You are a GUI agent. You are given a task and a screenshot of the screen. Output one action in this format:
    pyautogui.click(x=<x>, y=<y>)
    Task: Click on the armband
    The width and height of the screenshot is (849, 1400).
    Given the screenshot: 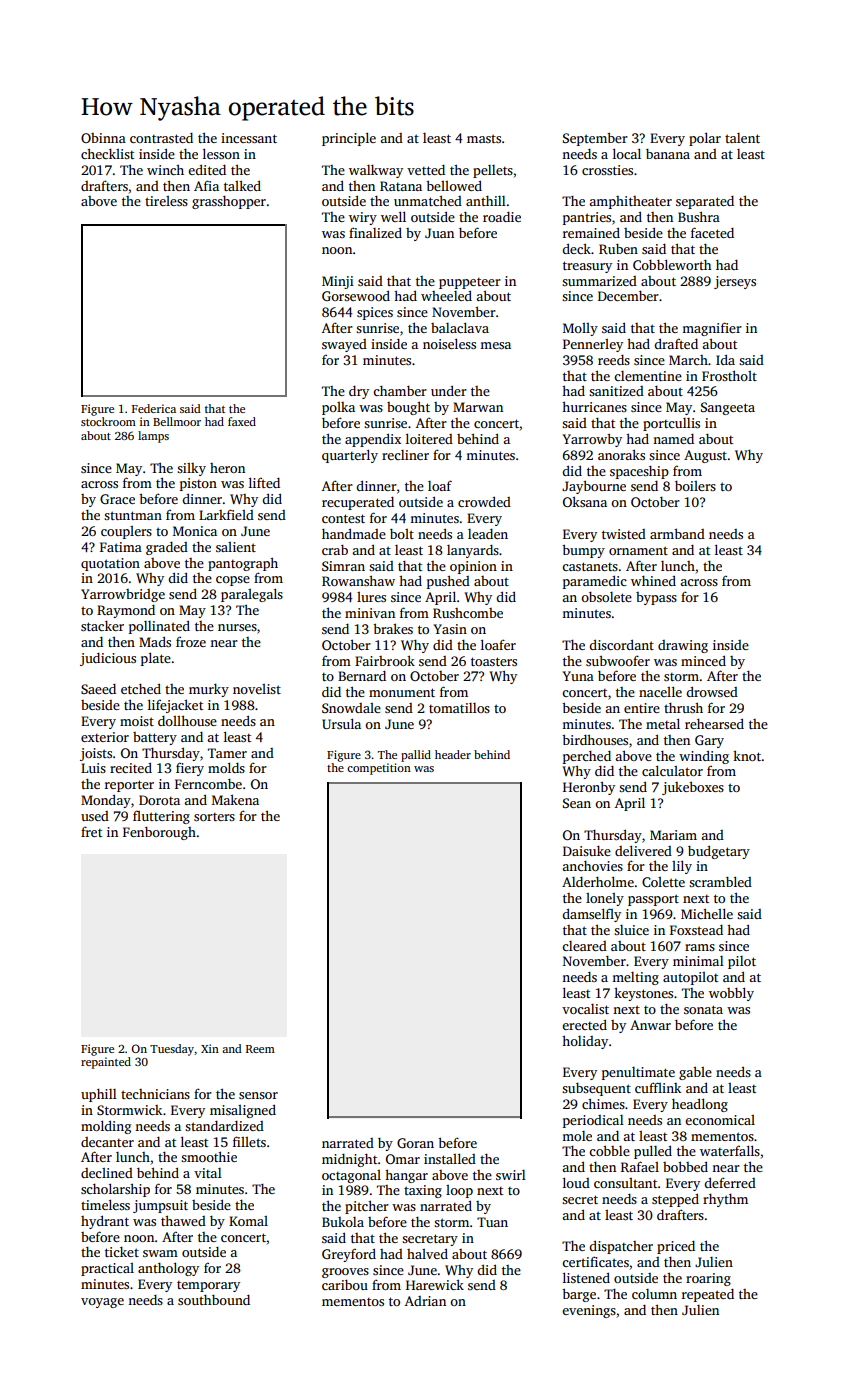 What is the action you would take?
    pyautogui.click(x=677, y=533)
